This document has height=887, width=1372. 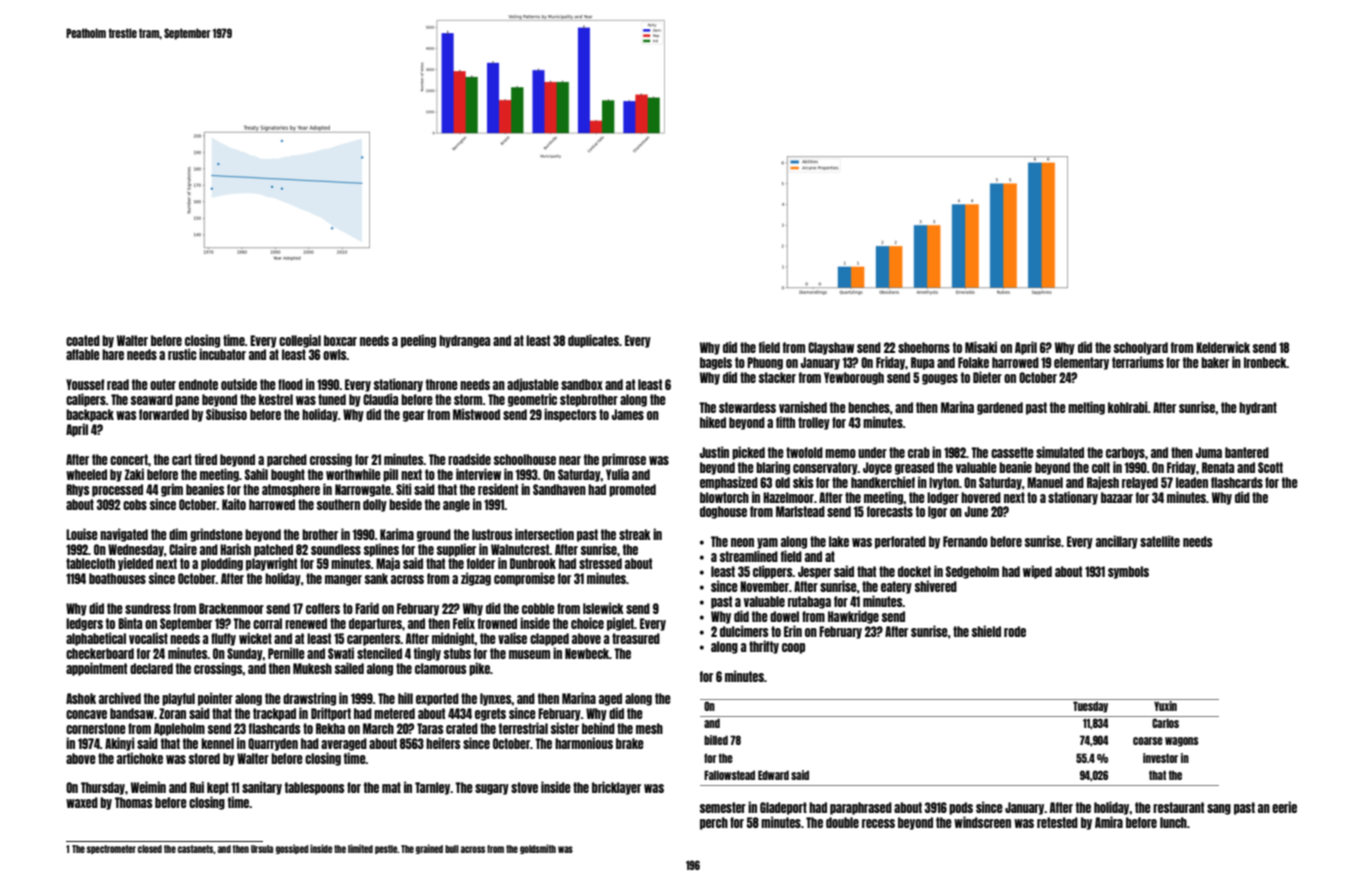 What do you see at coordinates (476, 414) in the document?
I see `Mistwood` at bounding box center [476, 414].
